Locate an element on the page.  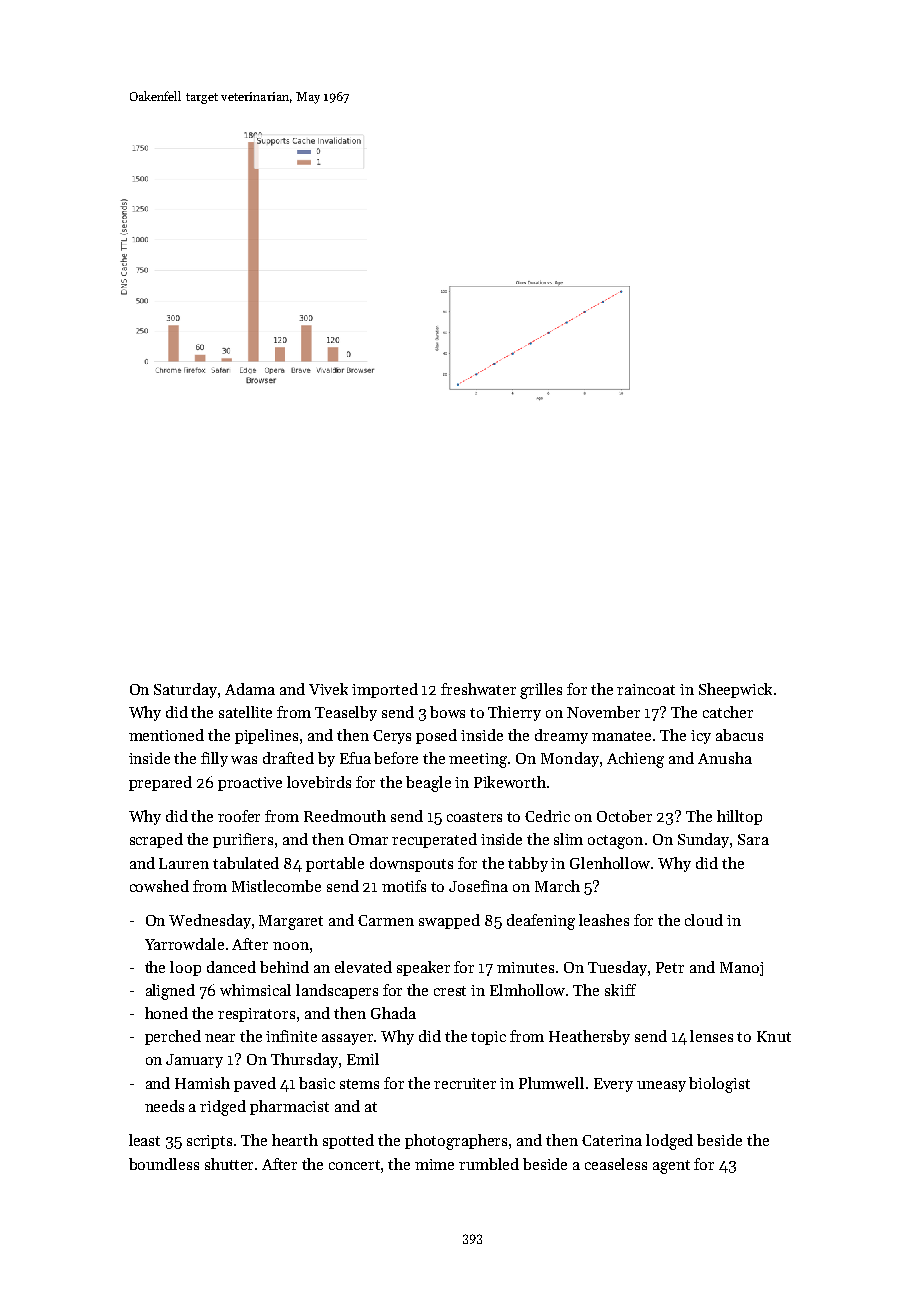
freshwater is located at coordinates (478, 689).
